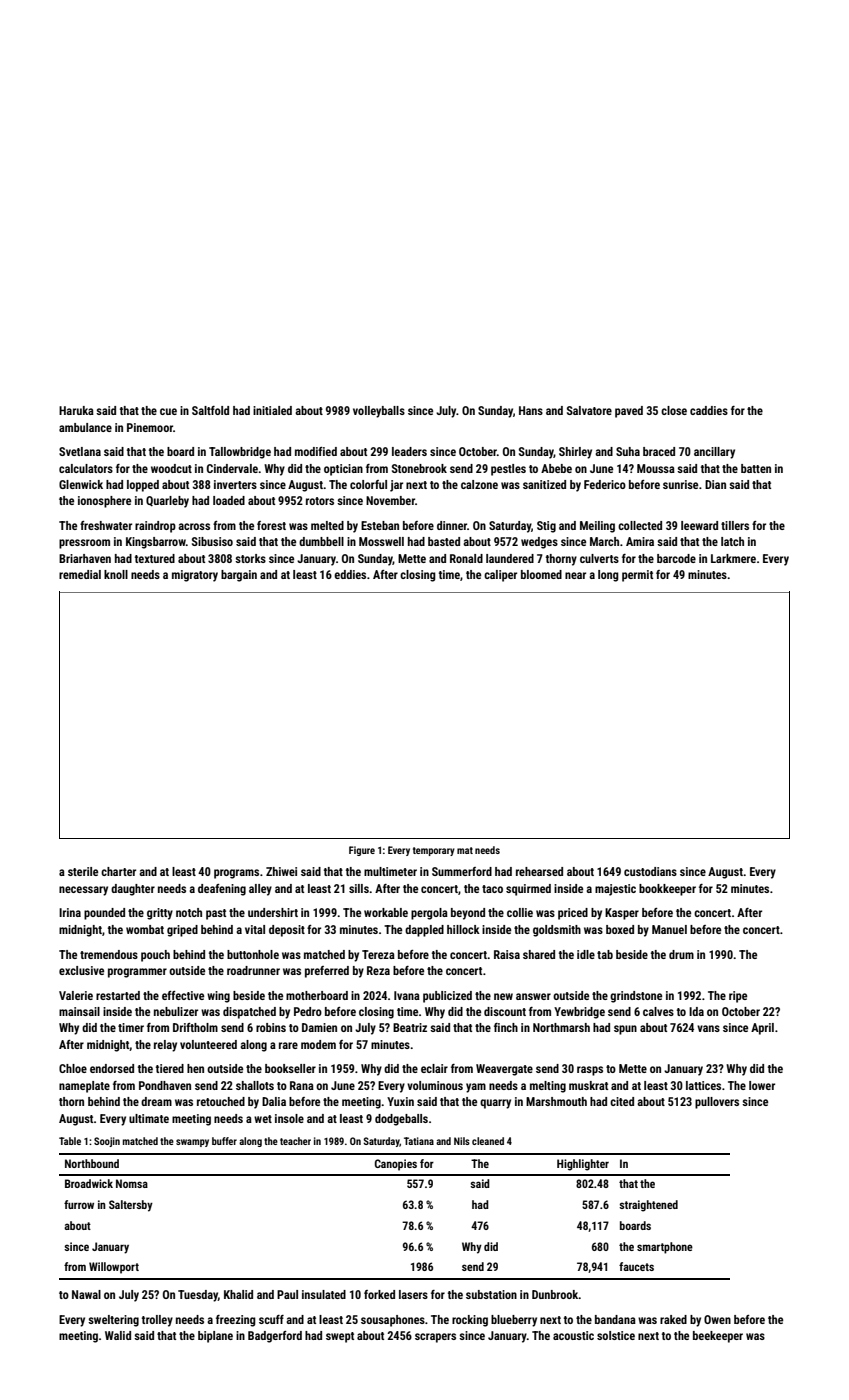 Image resolution: width=849 pixels, height=1400 pixels. What do you see at coordinates (762, 1085) in the document?
I see `lower` at bounding box center [762, 1085].
